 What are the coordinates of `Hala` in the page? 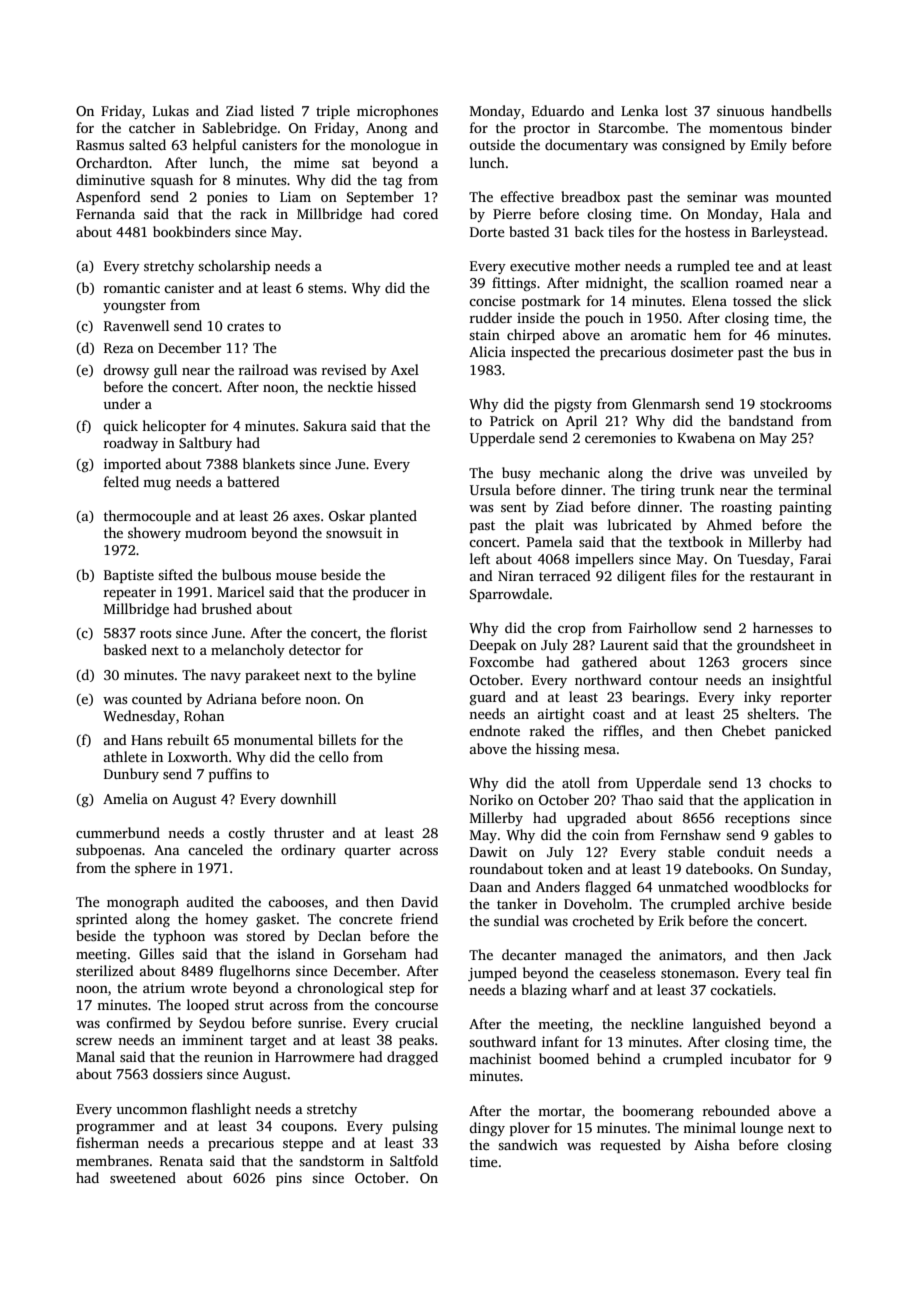 It's located at (785, 213).
